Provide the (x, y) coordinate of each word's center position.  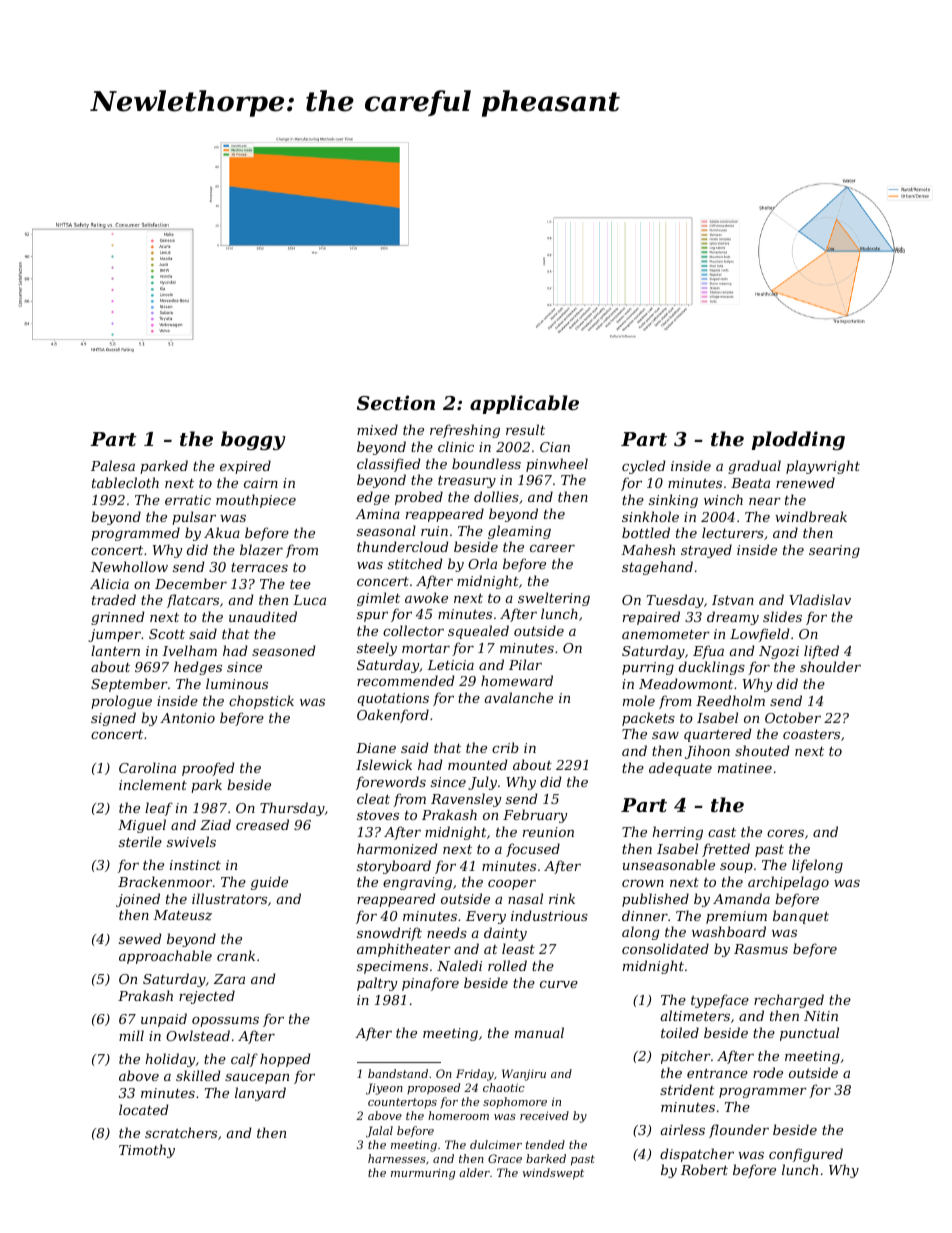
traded (114, 599)
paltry (377, 984)
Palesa (113, 465)
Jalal (379, 1132)
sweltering (554, 599)
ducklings (712, 668)
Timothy (147, 1151)
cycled (644, 467)
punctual (809, 1034)
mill (131, 1035)
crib (505, 747)
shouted (762, 750)
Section (396, 402)
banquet (801, 917)
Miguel (142, 826)
